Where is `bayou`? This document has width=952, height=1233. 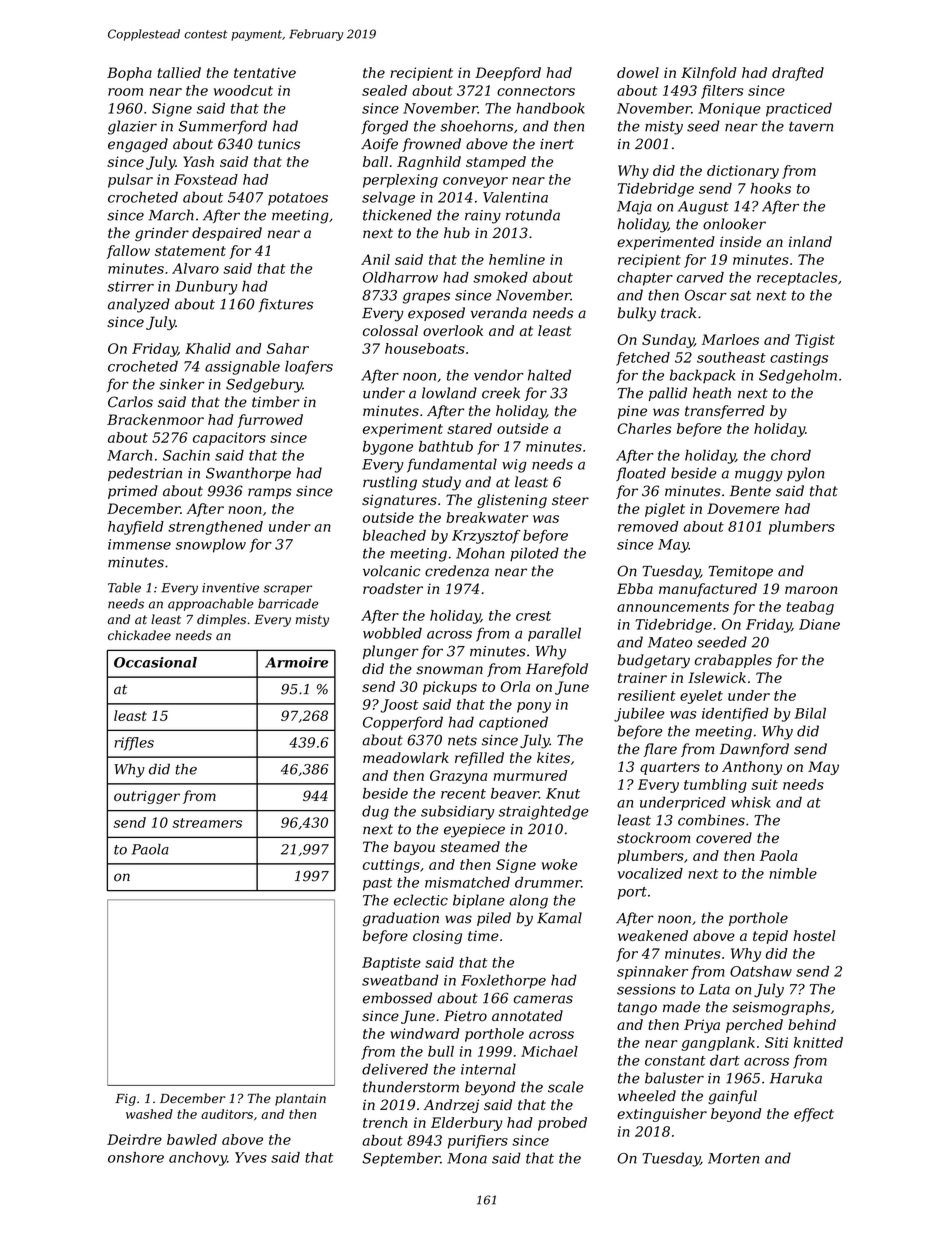
bayou is located at coordinates (414, 848).
